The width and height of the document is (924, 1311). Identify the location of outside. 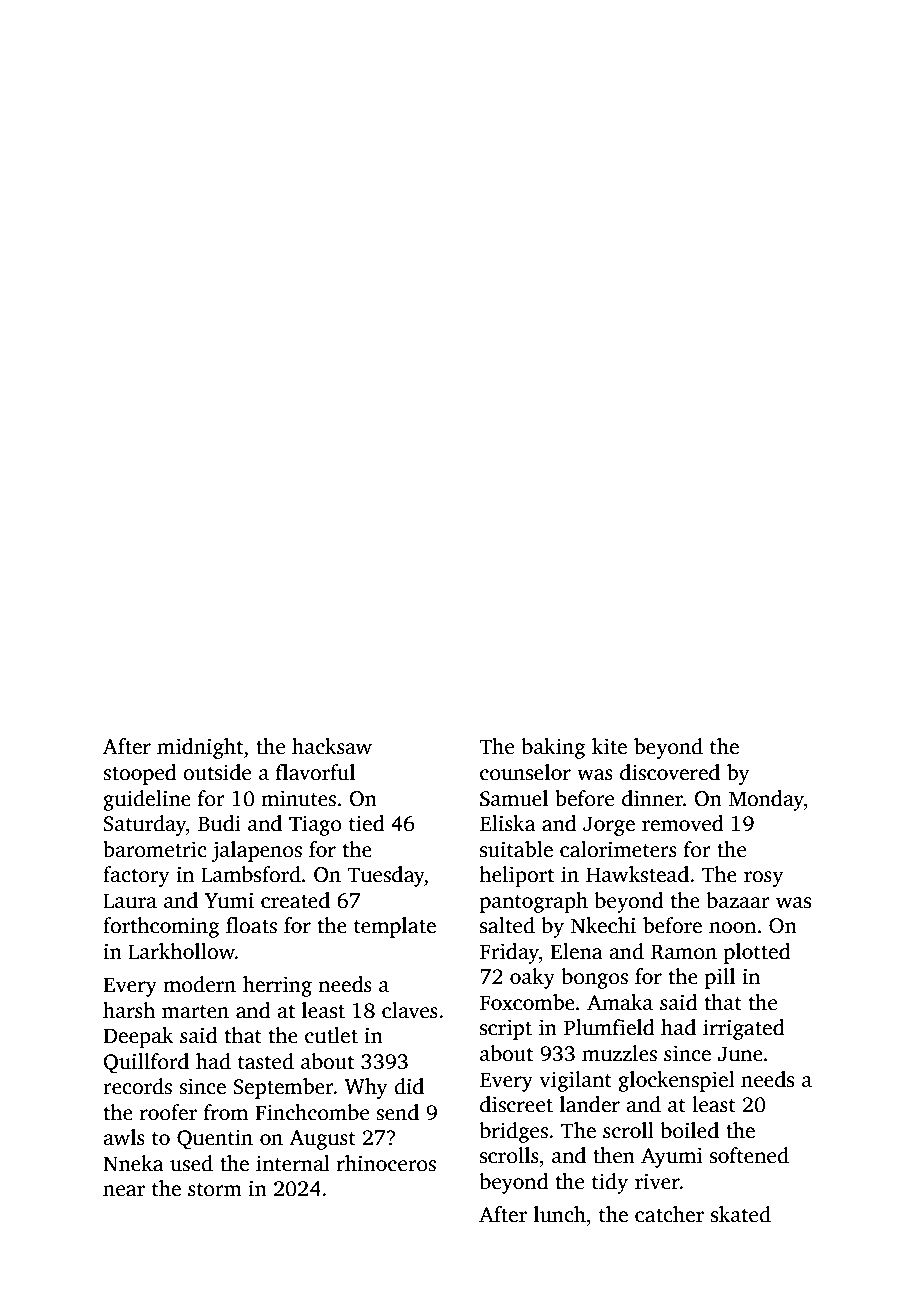
(217, 772).
